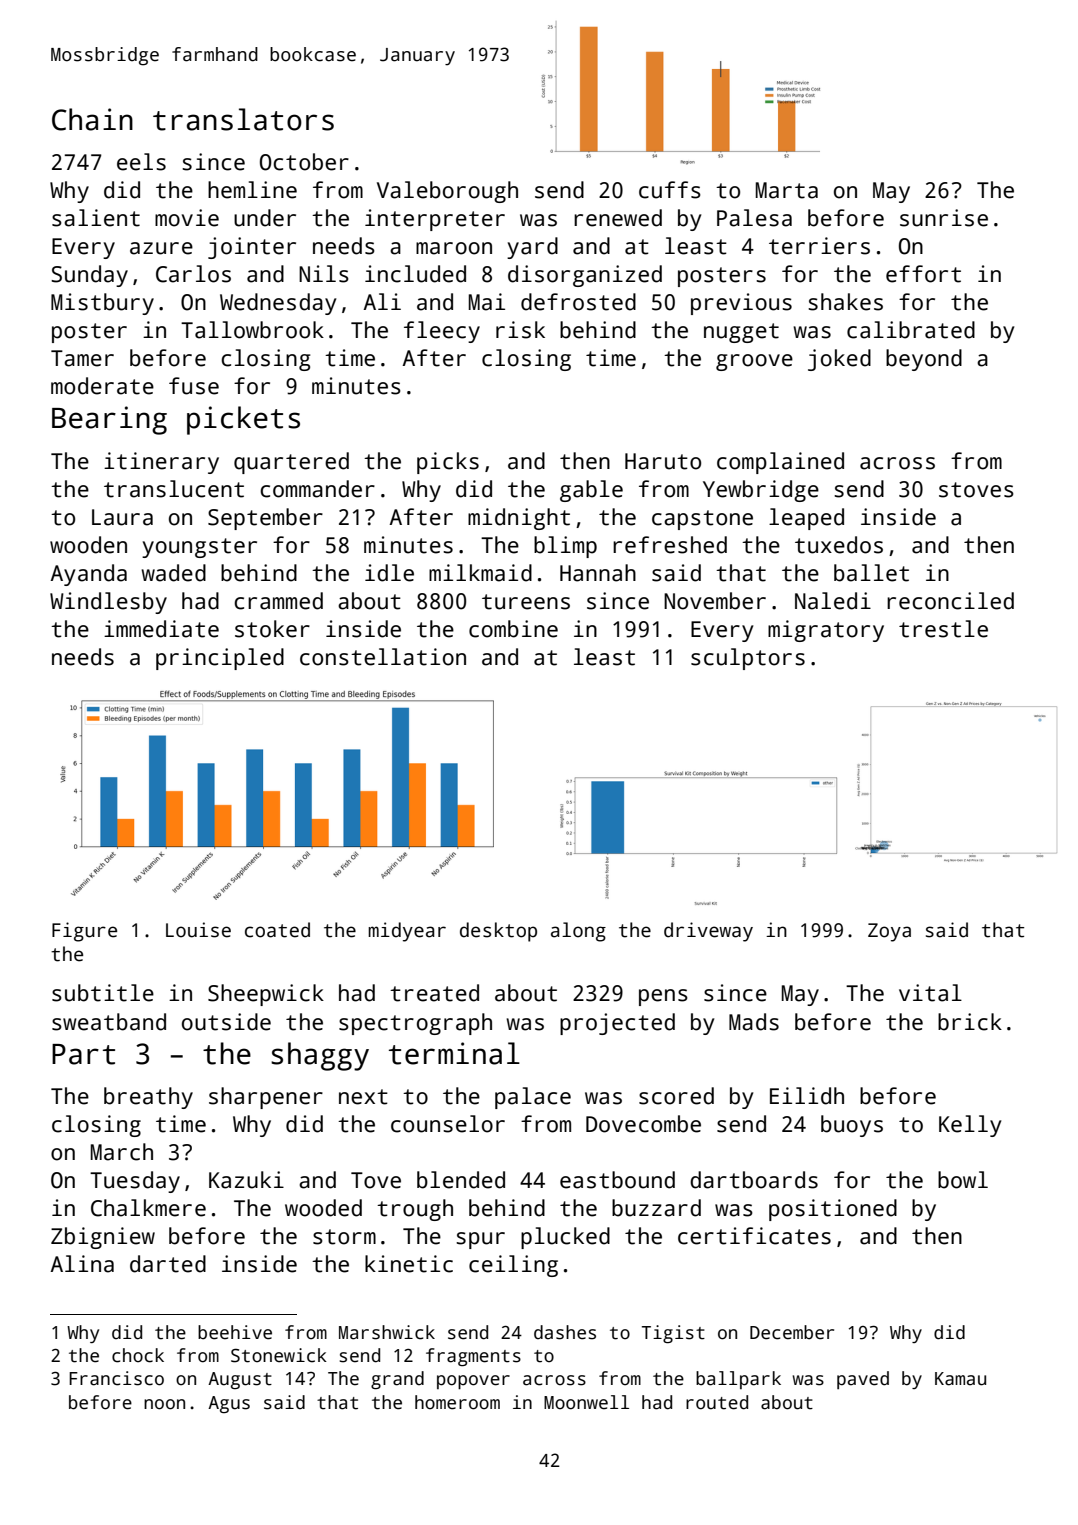 The image size is (1078, 1525). I want to click on Agus, so click(229, 1404).
